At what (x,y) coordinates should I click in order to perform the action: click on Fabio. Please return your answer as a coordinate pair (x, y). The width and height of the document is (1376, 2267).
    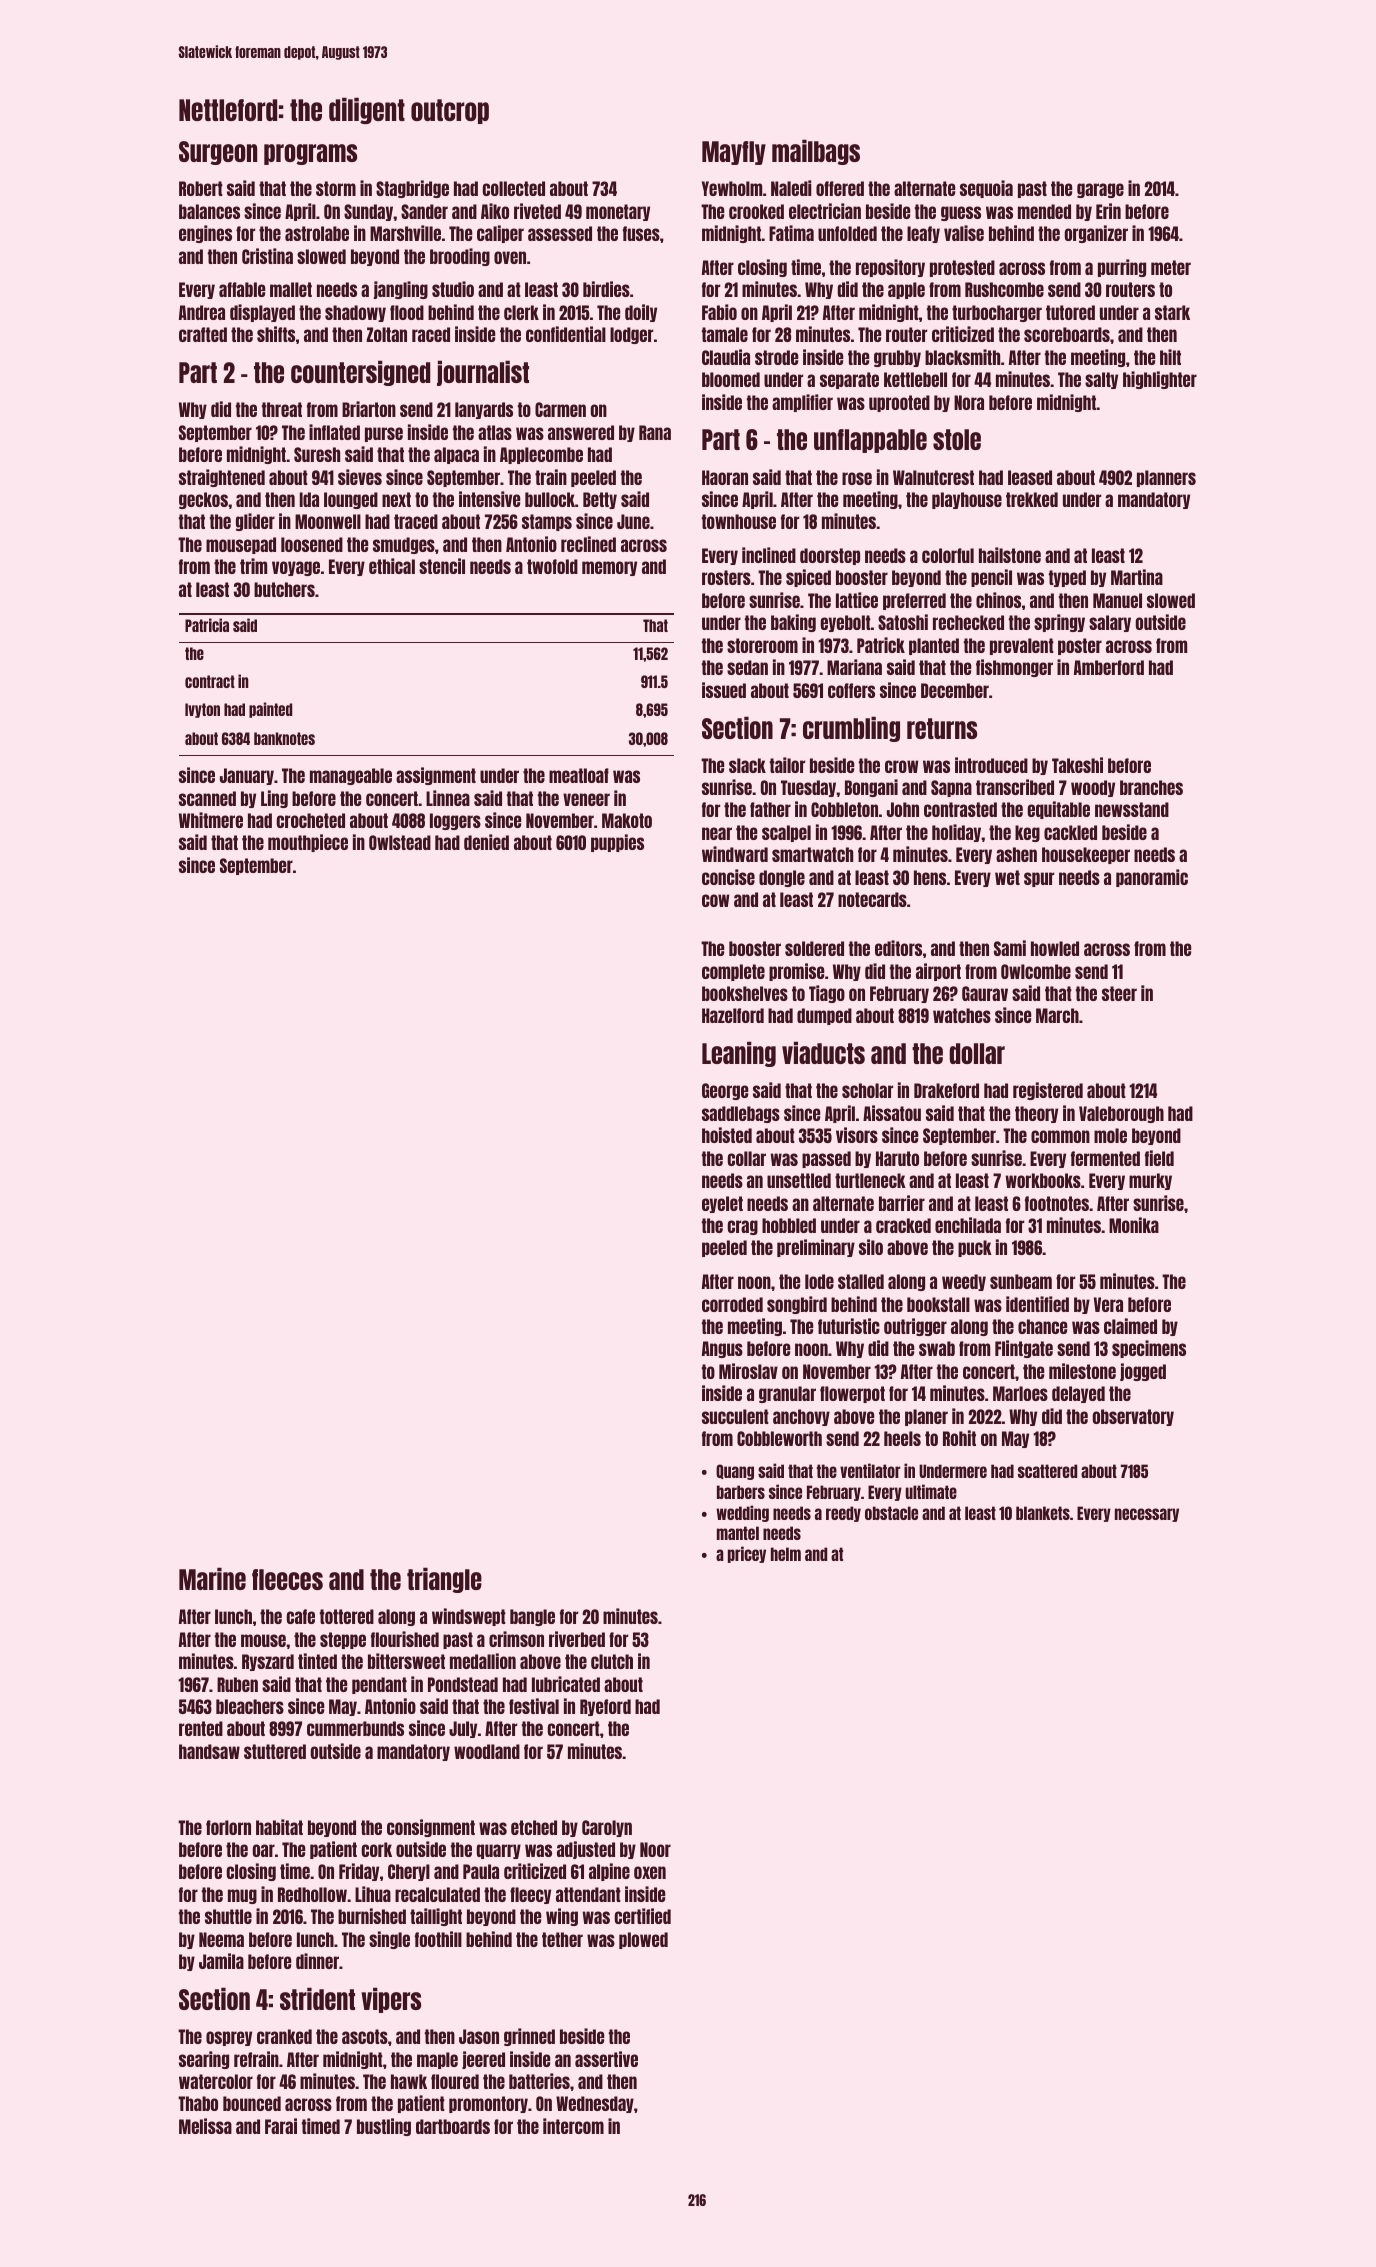
    Looking at the image, I should click on (719, 312).
